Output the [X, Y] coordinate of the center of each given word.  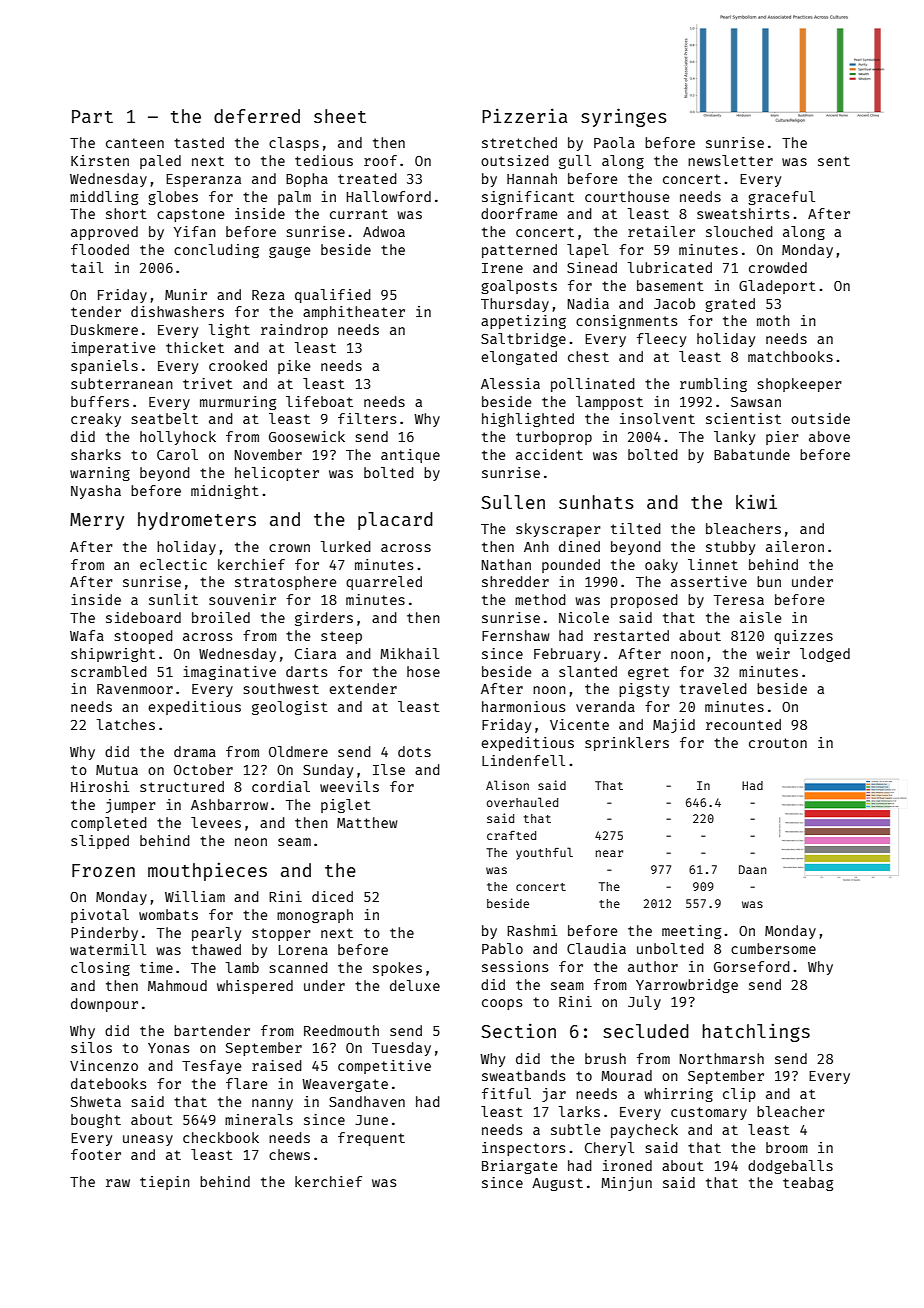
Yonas [168, 1048]
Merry [97, 521]
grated [730, 305]
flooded [100, 249]
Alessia [510, 383]
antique [410, 456]
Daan [752, 869]
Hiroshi [100, 786]
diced [332, 896]
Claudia [596, 948]
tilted [636, 528]
